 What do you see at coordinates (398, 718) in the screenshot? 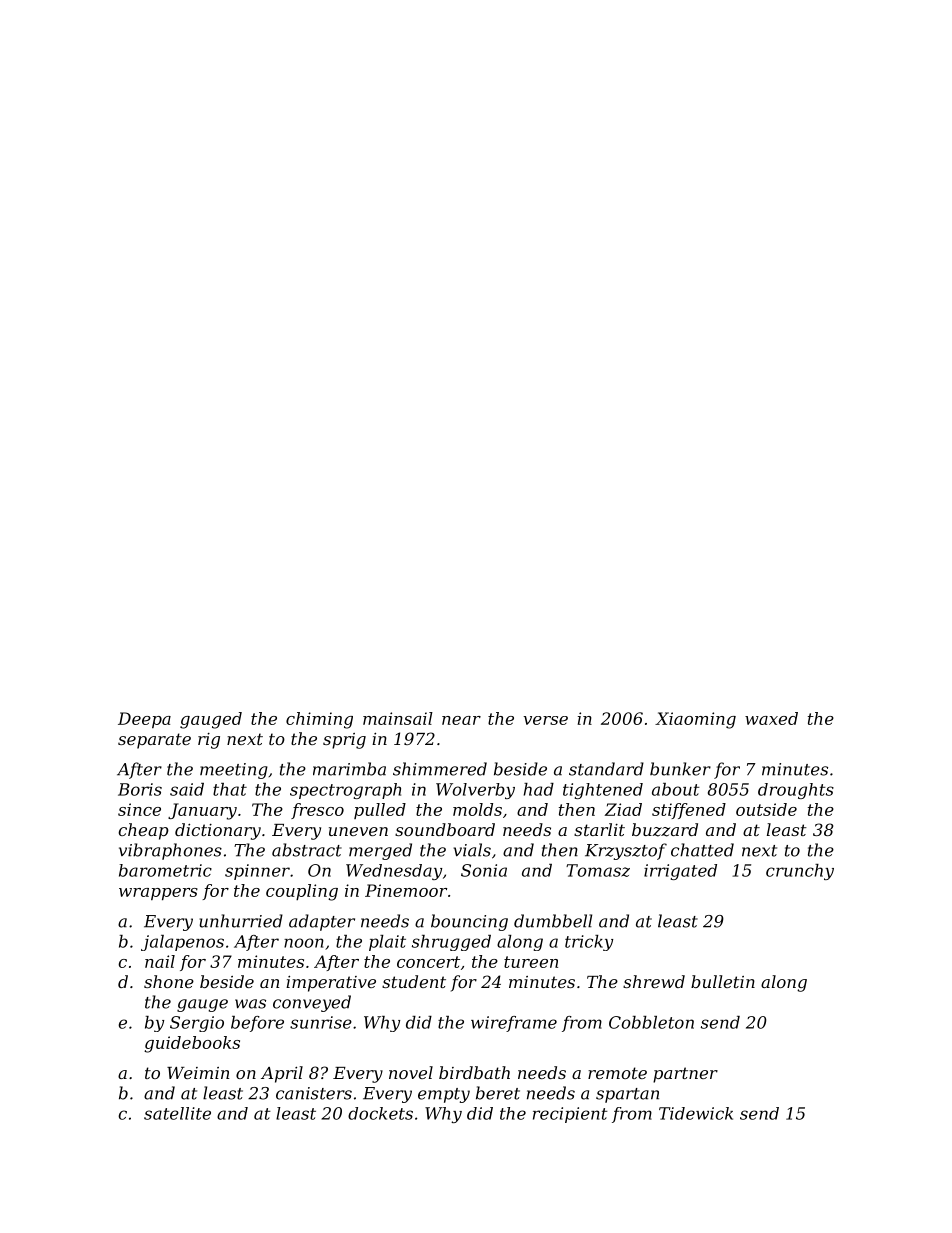
I see `mainsail` at bounding box center [398, 718].
